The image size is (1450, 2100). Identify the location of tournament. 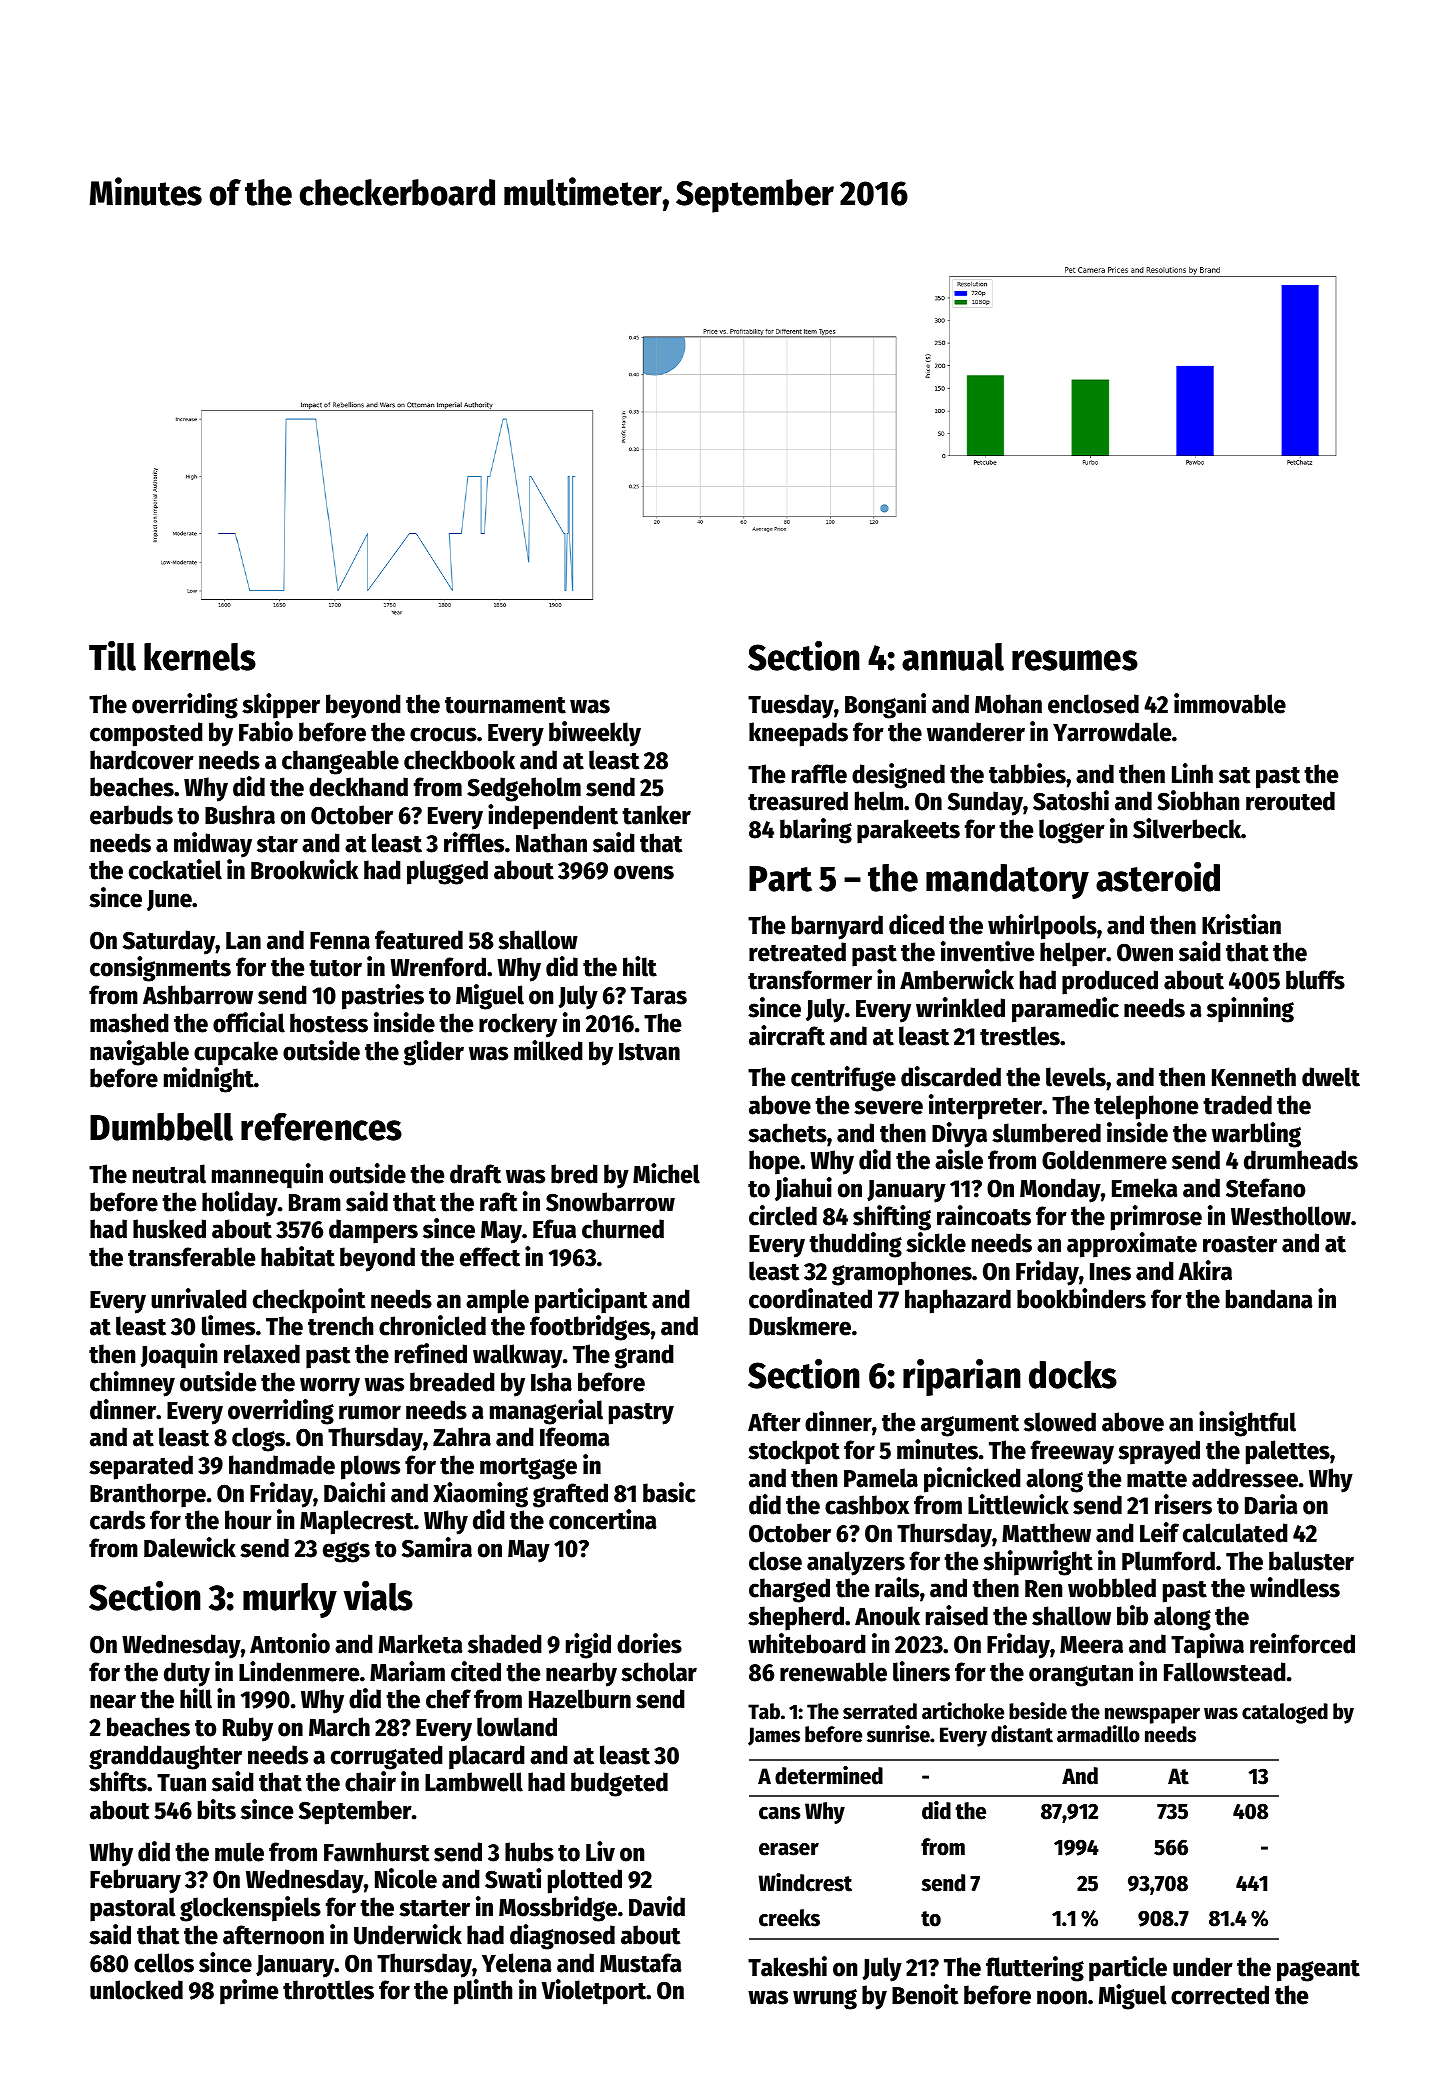
(505, 705).
